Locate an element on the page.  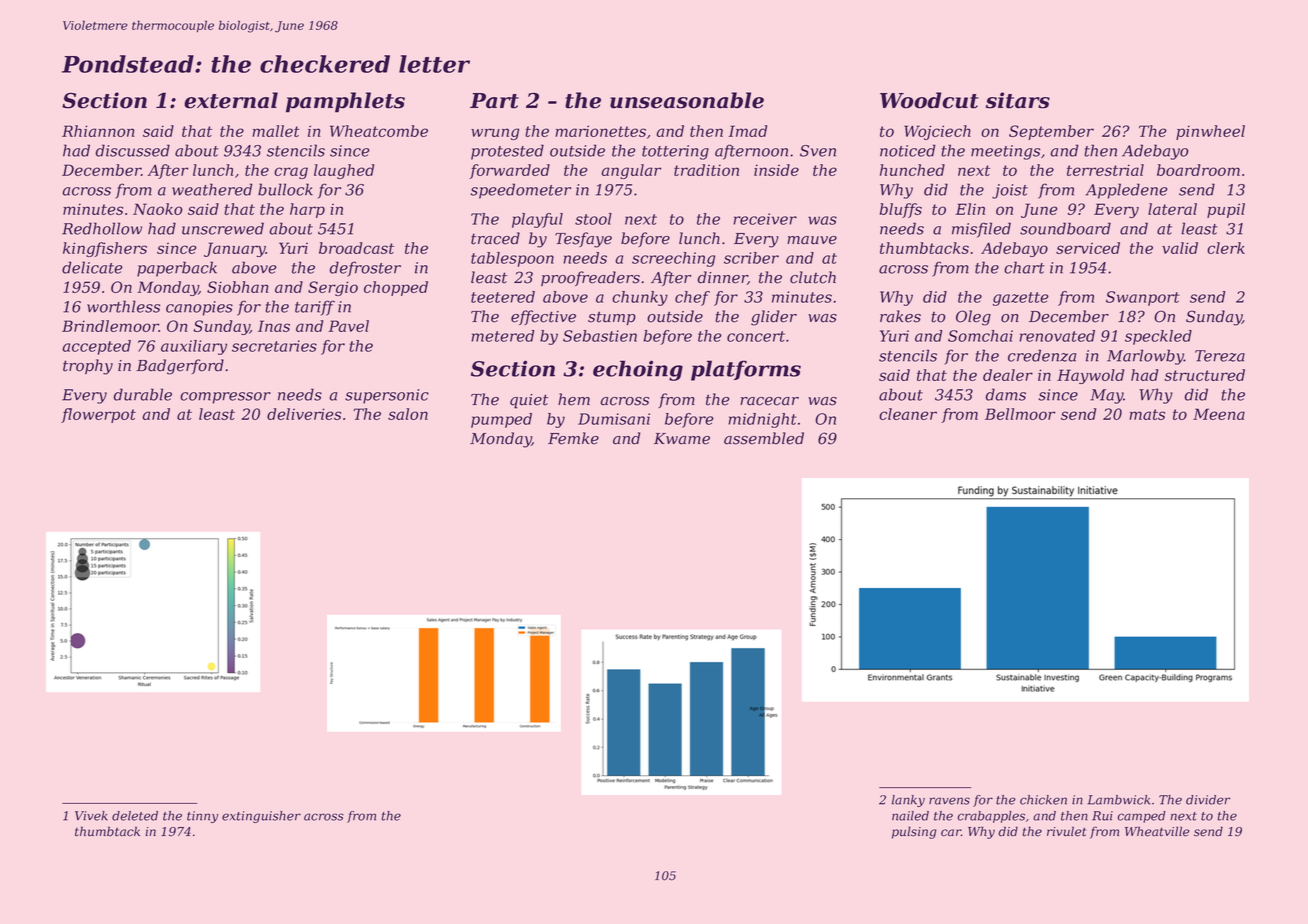
chef is located at coordinates (692, 298).
